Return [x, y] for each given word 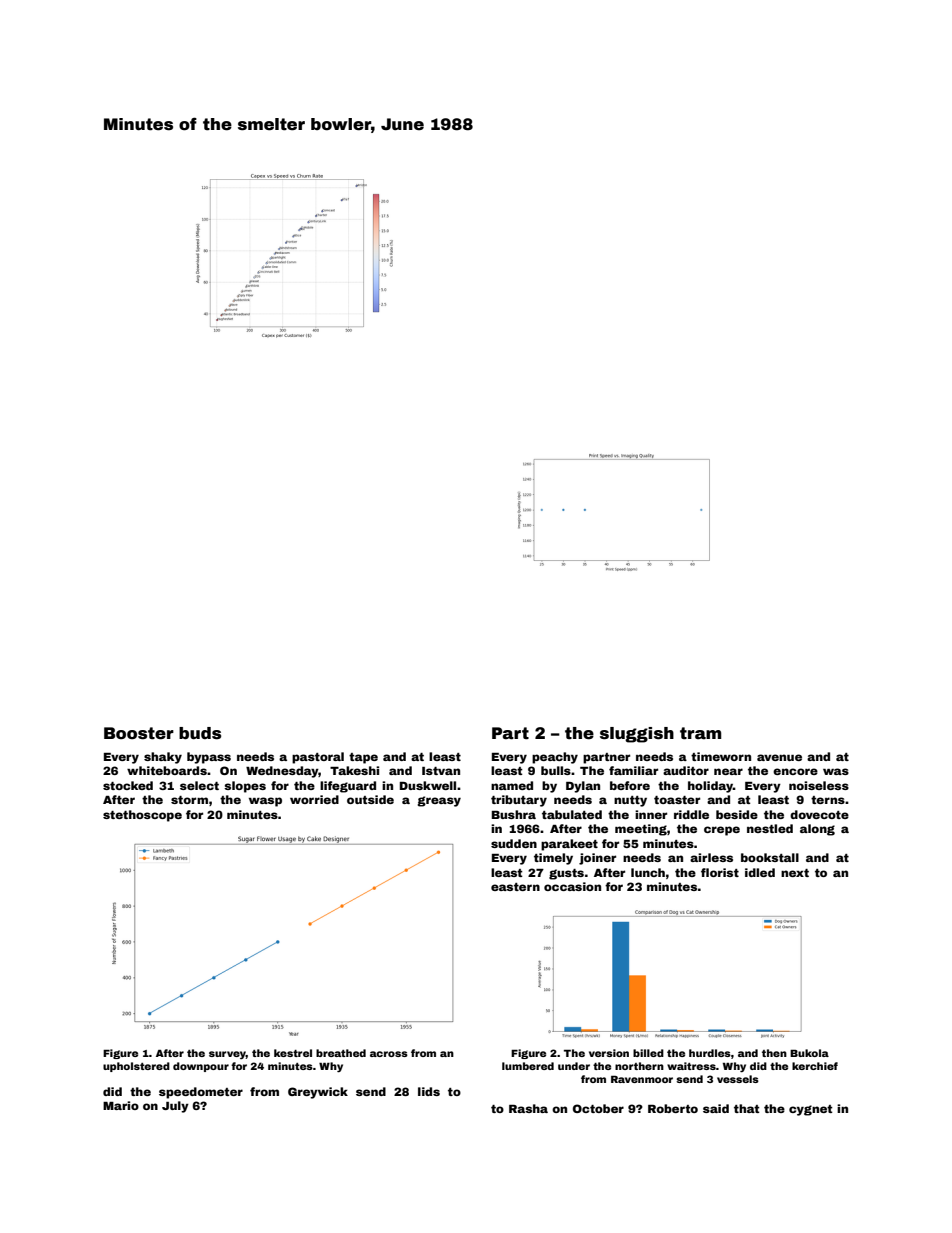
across [389, 1054]
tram [700, 733]
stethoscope [142, 816]
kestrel [293, 1053]
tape [363, 758]
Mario [121, 1105]
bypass [209, 758]
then [774, 1053]
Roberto [673, 1108]
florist [720, 872]
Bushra [514, 814]
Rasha [528, 1108]
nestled [770, 828]
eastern [515, 887]
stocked [128, 785]
